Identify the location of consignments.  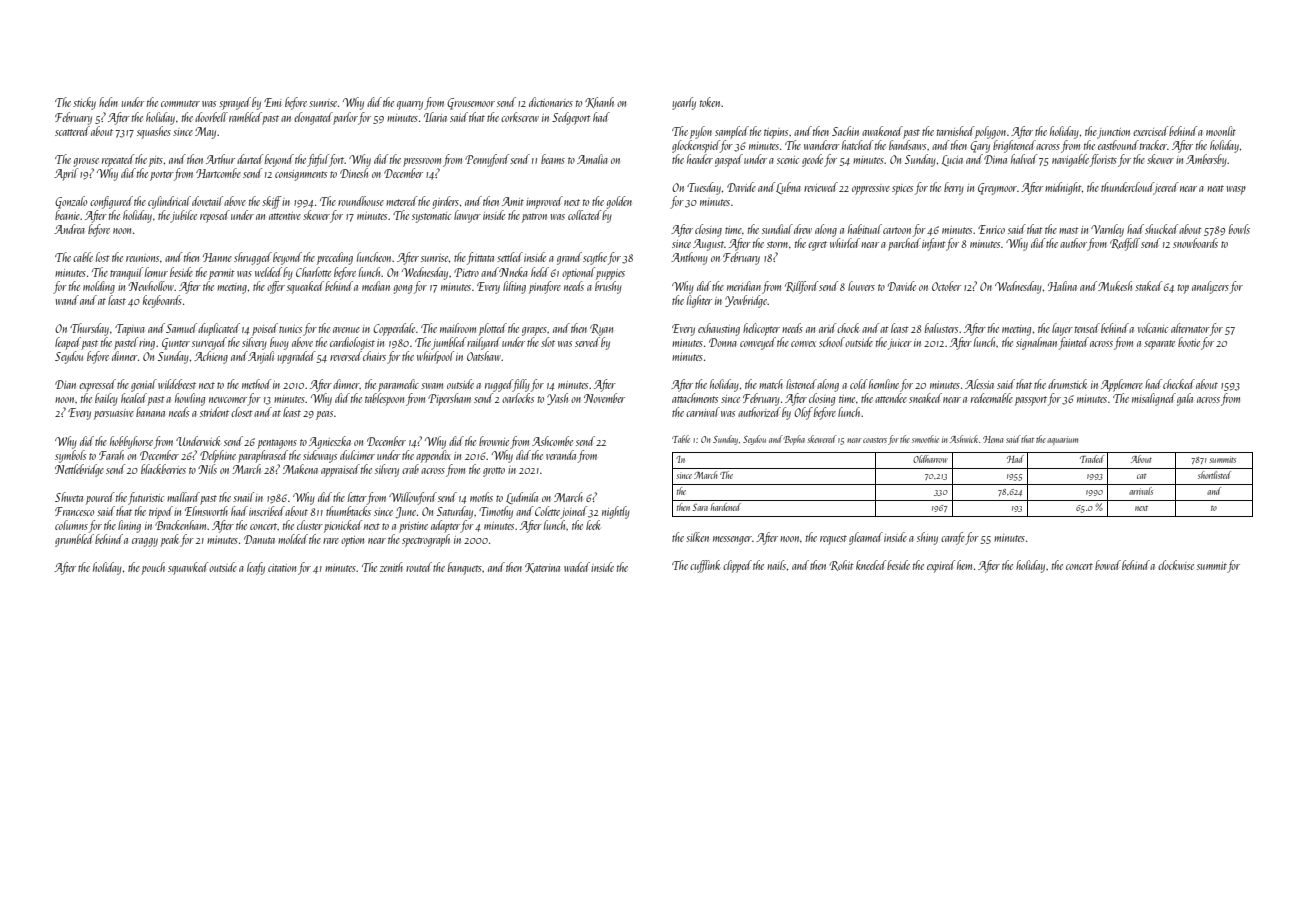
(301, 175).
